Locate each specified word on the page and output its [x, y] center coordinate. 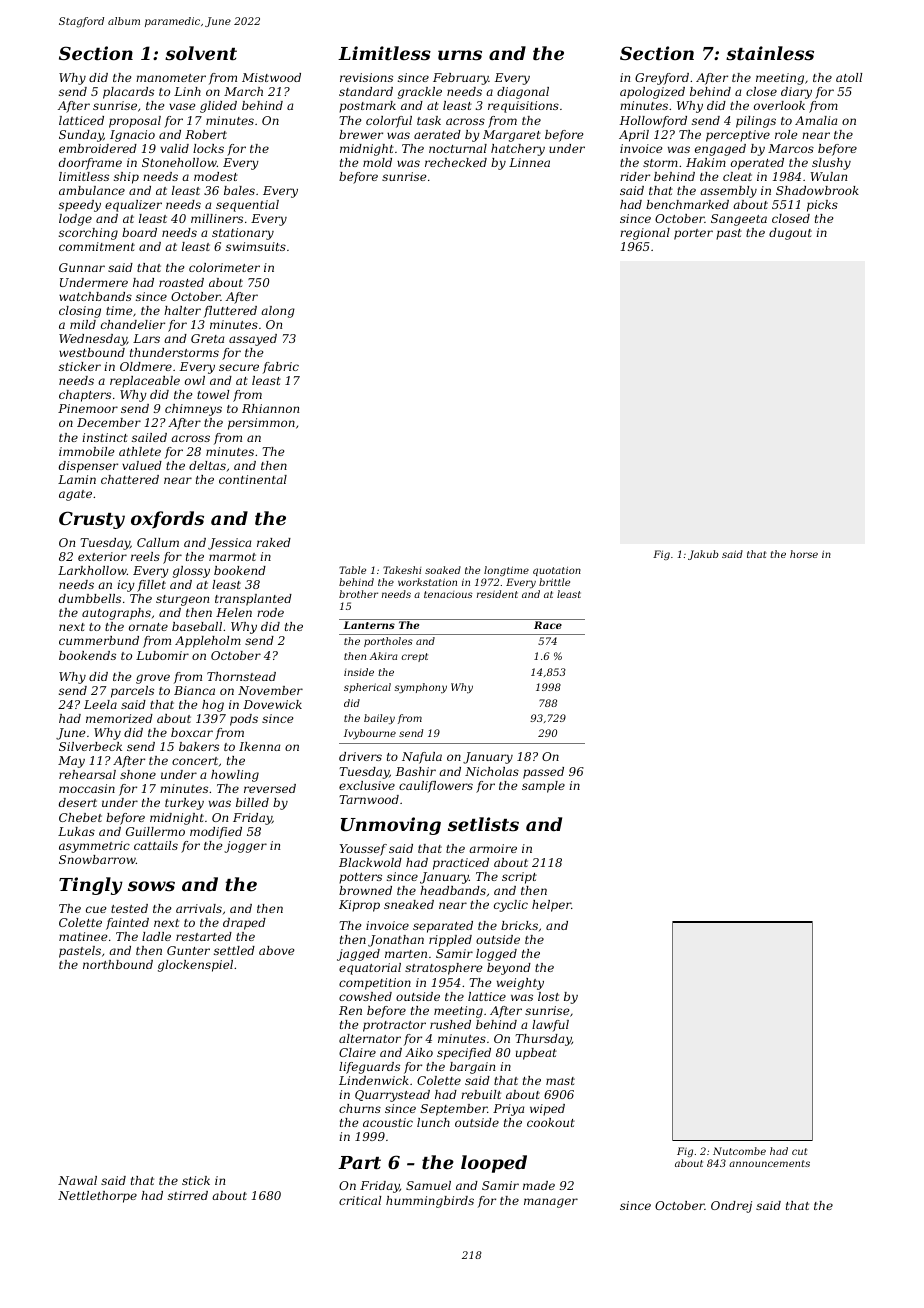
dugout [790, 234]
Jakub [703, 555]
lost [548, 996]
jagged [358, 955]
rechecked [456, 162]
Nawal [77, 1180]
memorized [119, 718]
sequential [247, 206]
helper [551, 906]
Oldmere [146, 366]
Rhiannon [270, 408]
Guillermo [155, 831]
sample [543, 787]
